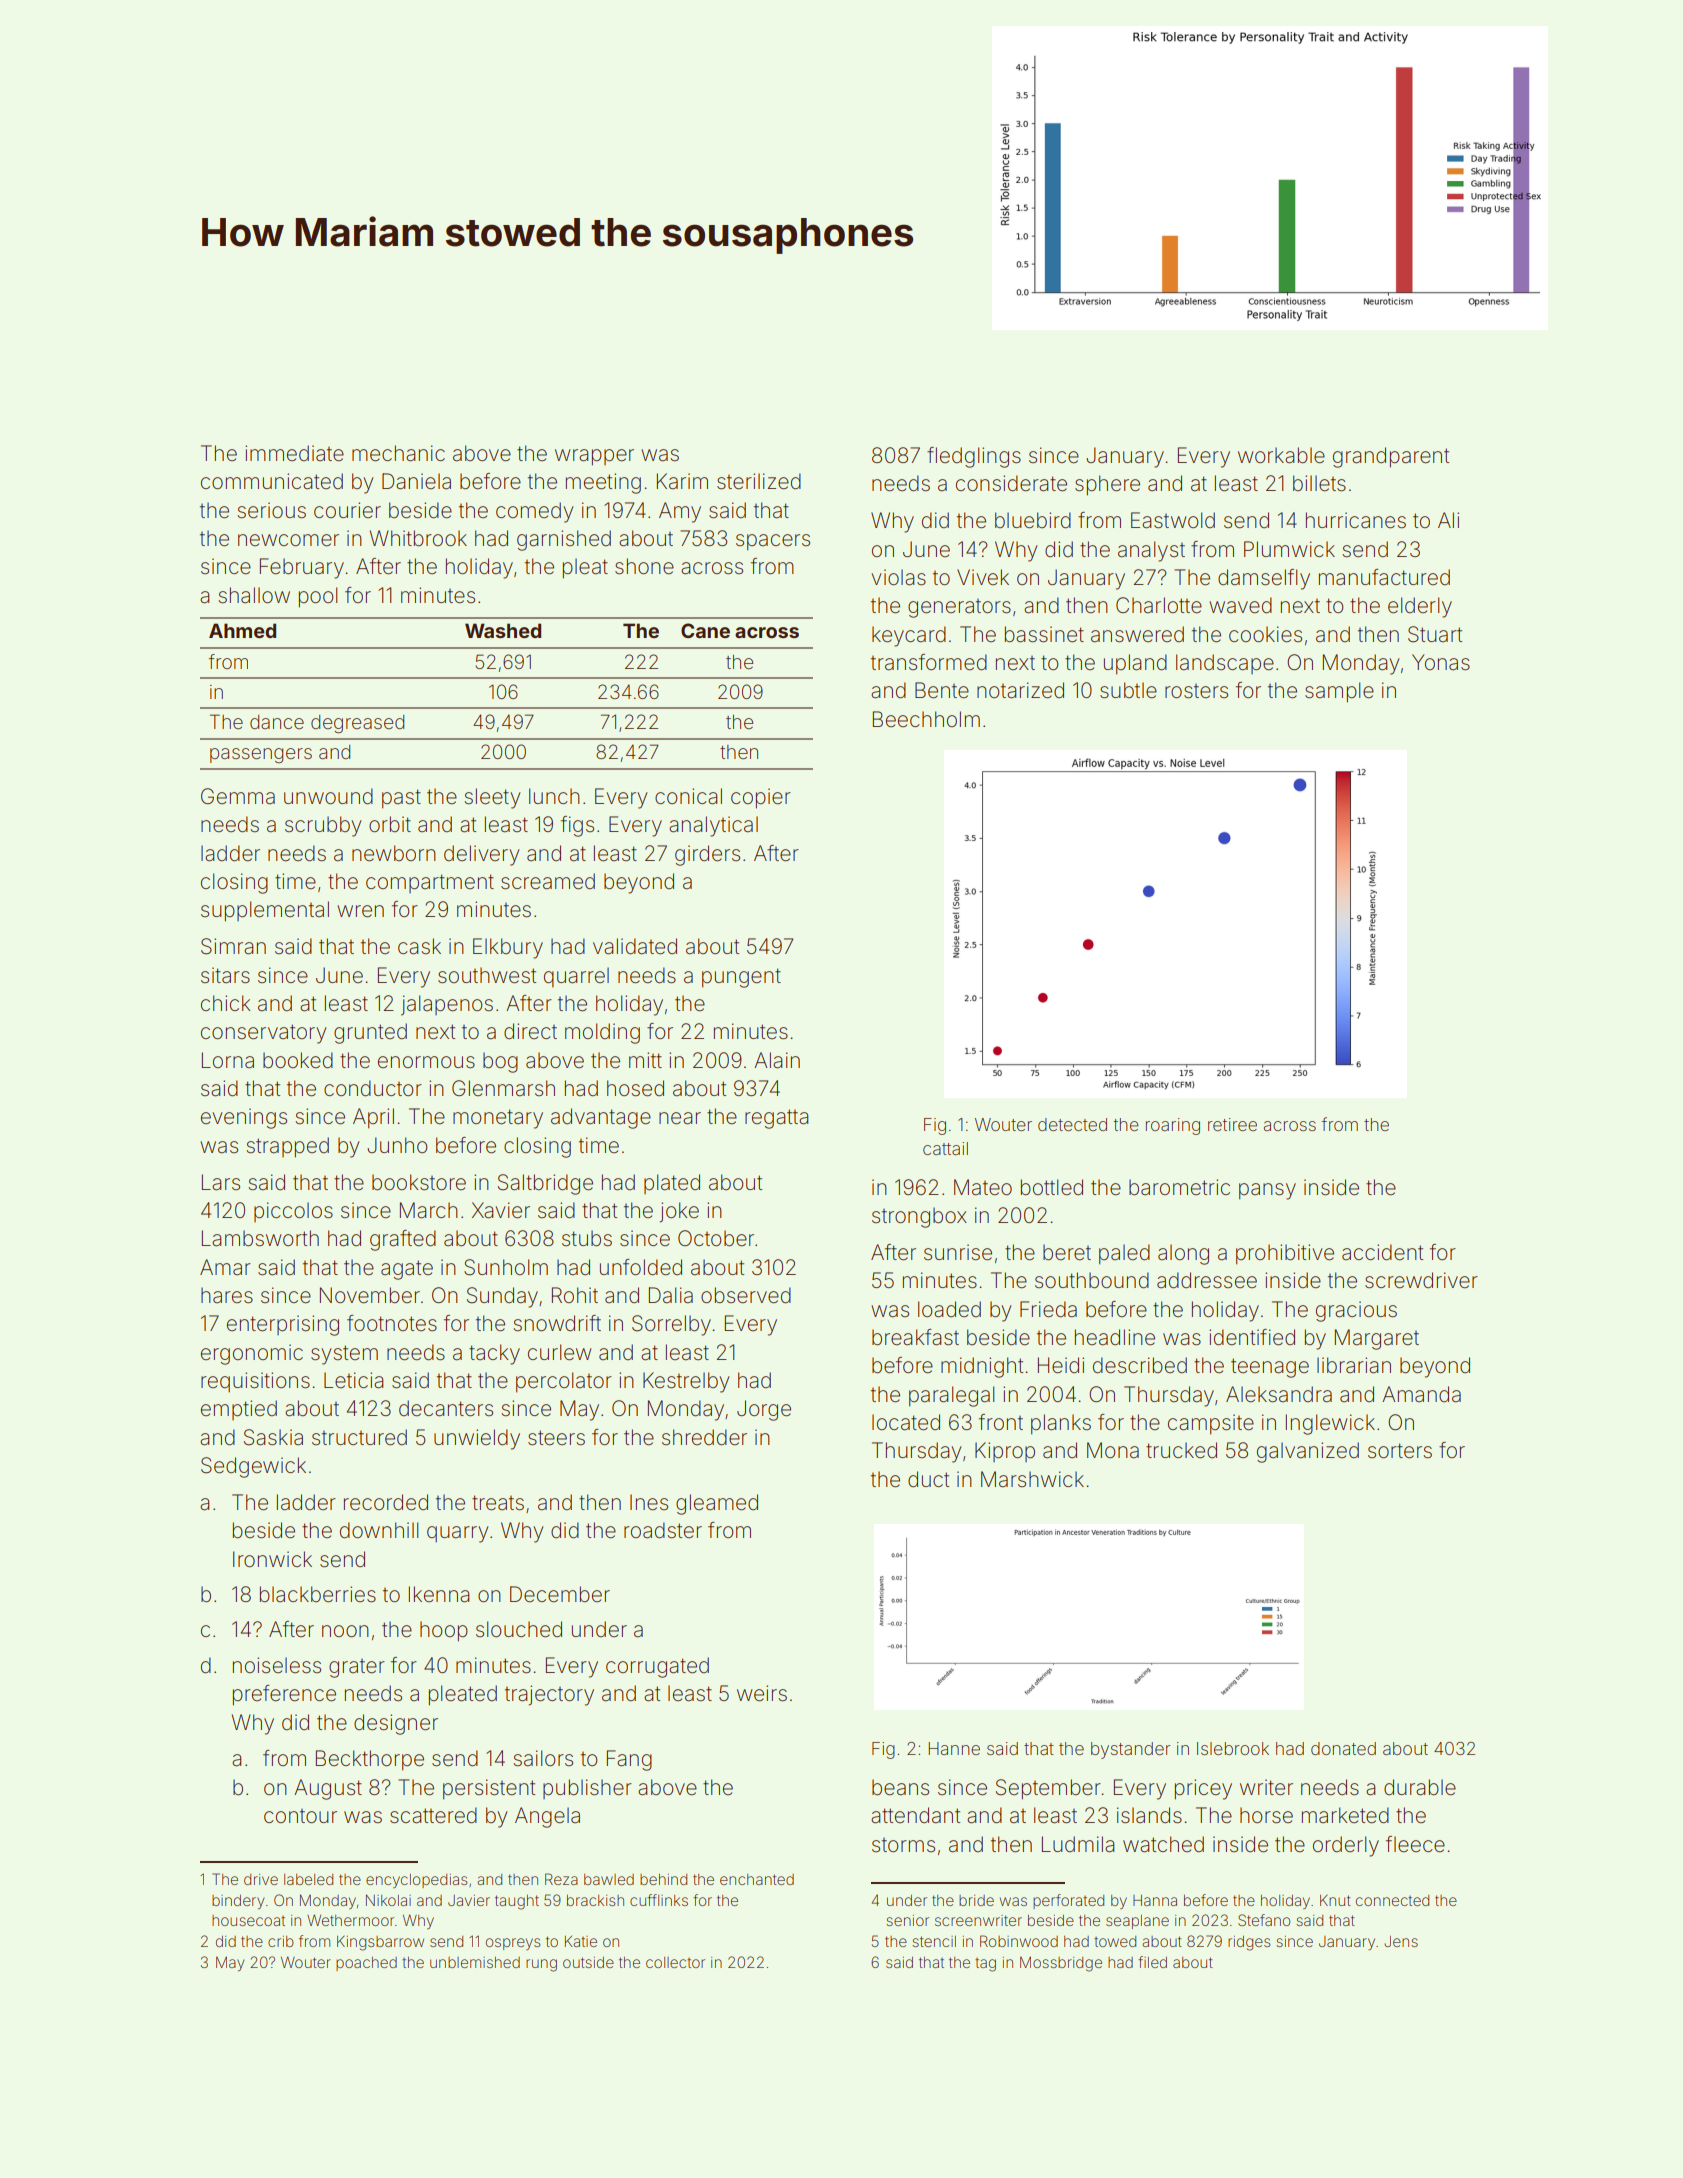 Image resolution: width=1683 pixels, height=2178 pixels. Describe the element at coordinates (644, 566) in the screenshot. I see `shone` at that location.
